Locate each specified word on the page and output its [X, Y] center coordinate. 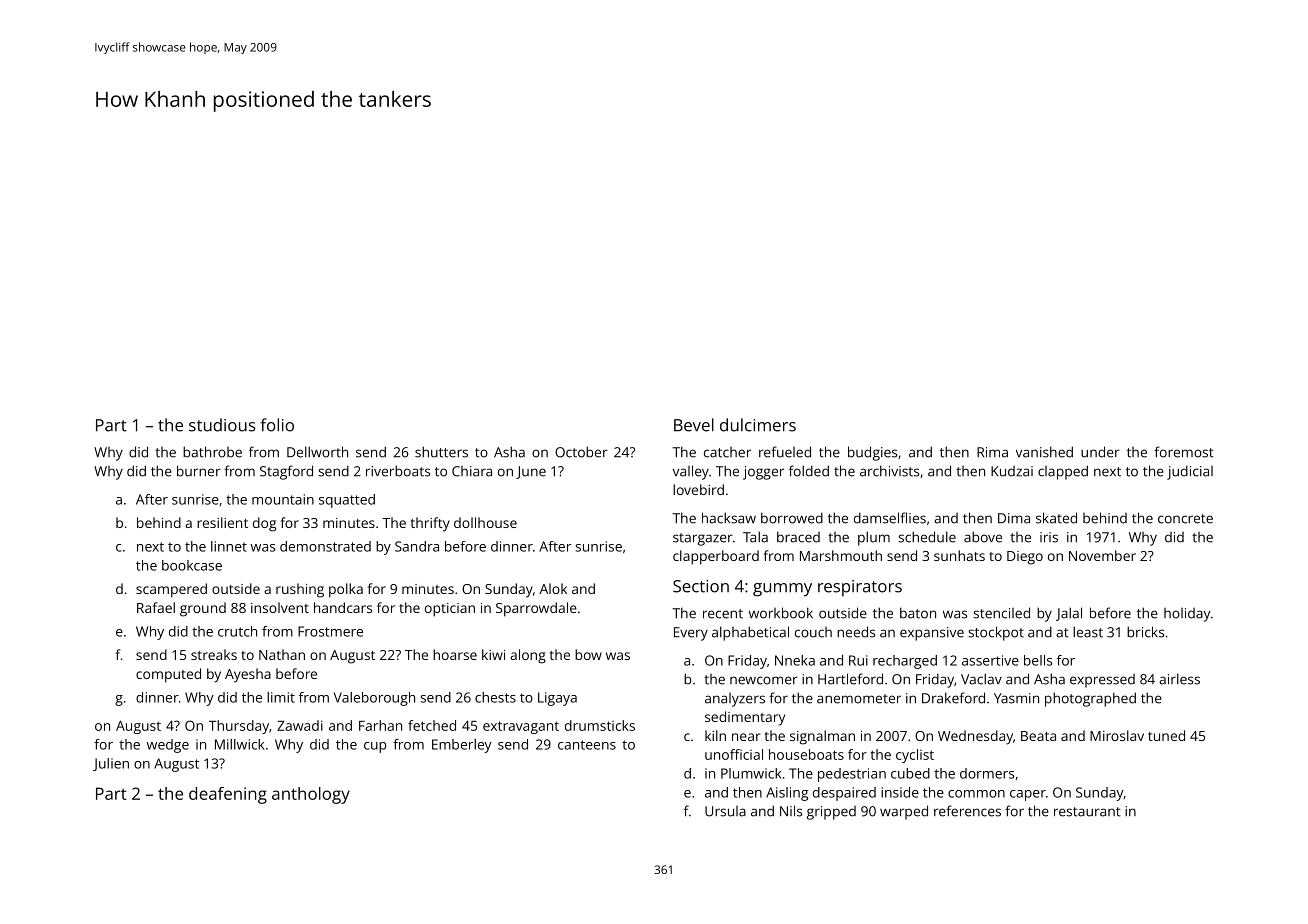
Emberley [462, 746]
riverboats [398, 471]
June [531, 472]
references [967, 811]
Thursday [239, 727]
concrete [1185, 519]
